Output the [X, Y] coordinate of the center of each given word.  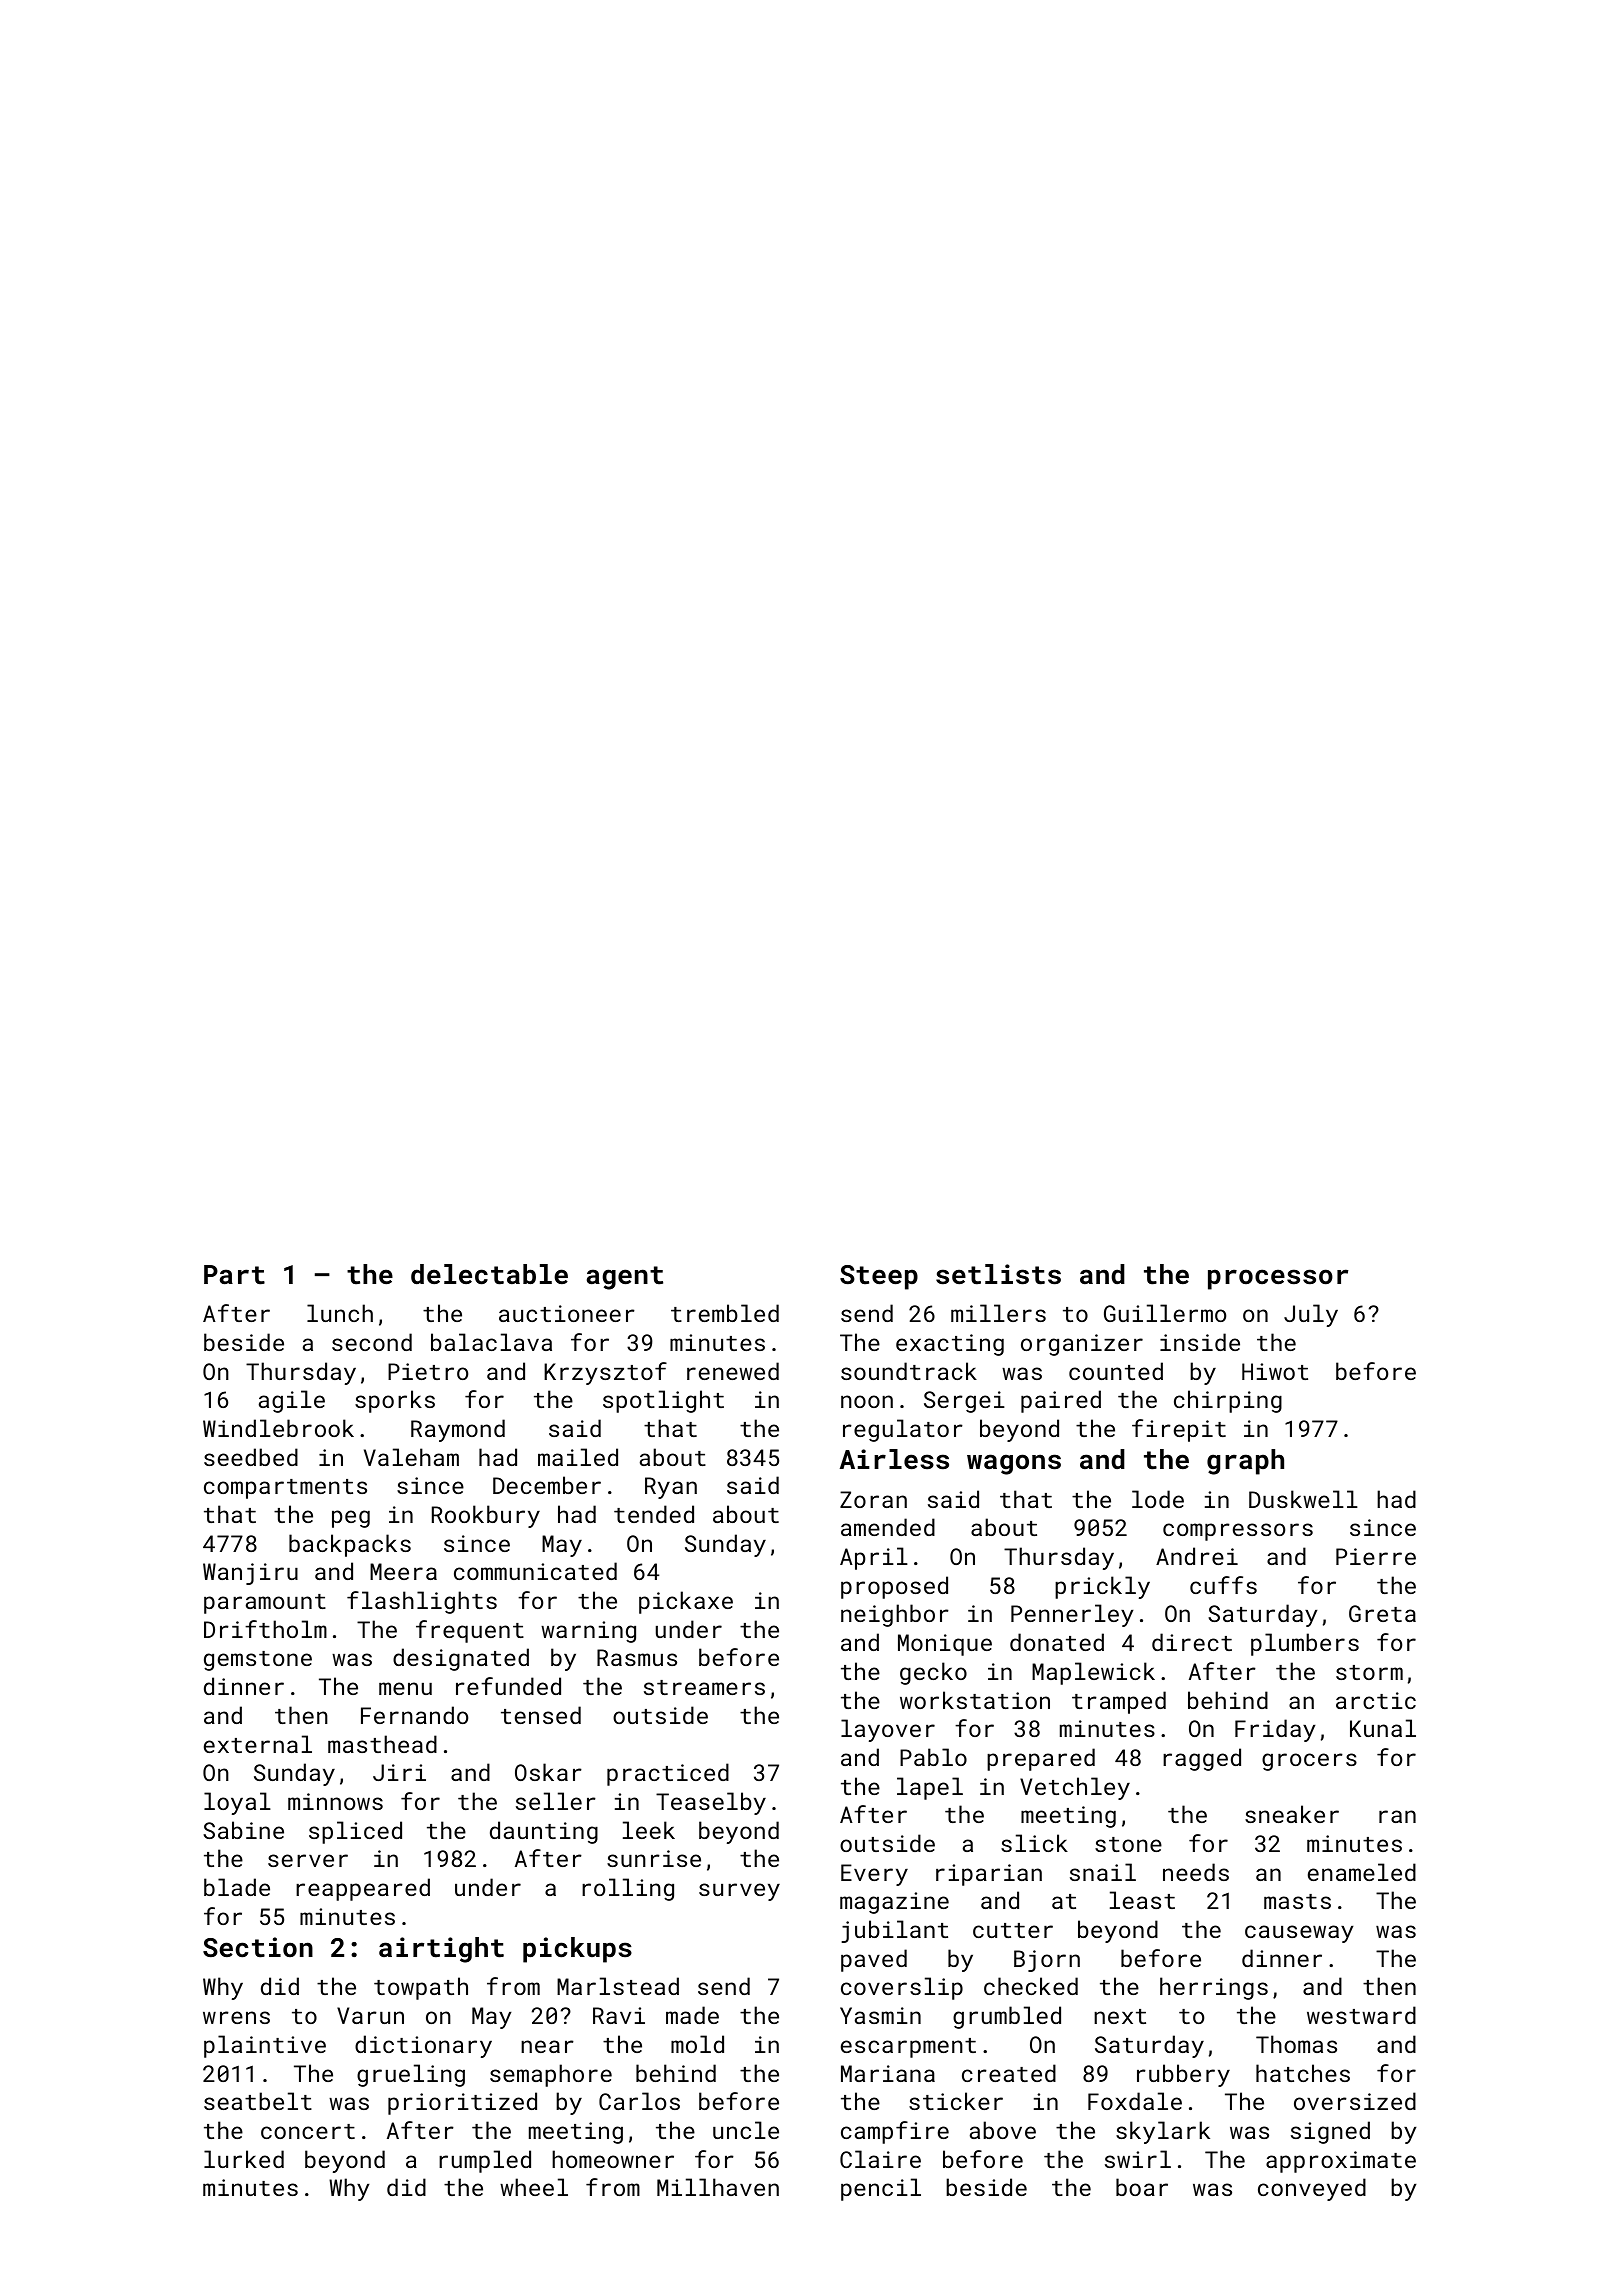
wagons [1014, 1464]
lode [1158, 1499]
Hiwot [1275, 1371]
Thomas [1296, 2044]
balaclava [491, 1342]
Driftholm [265, 1629]
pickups [577, 1950]
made [692, 2015]
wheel [534, 2187]
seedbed [251, 1457]
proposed [894, 1587]
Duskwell [1303, 1499]
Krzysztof [605, 1373]
